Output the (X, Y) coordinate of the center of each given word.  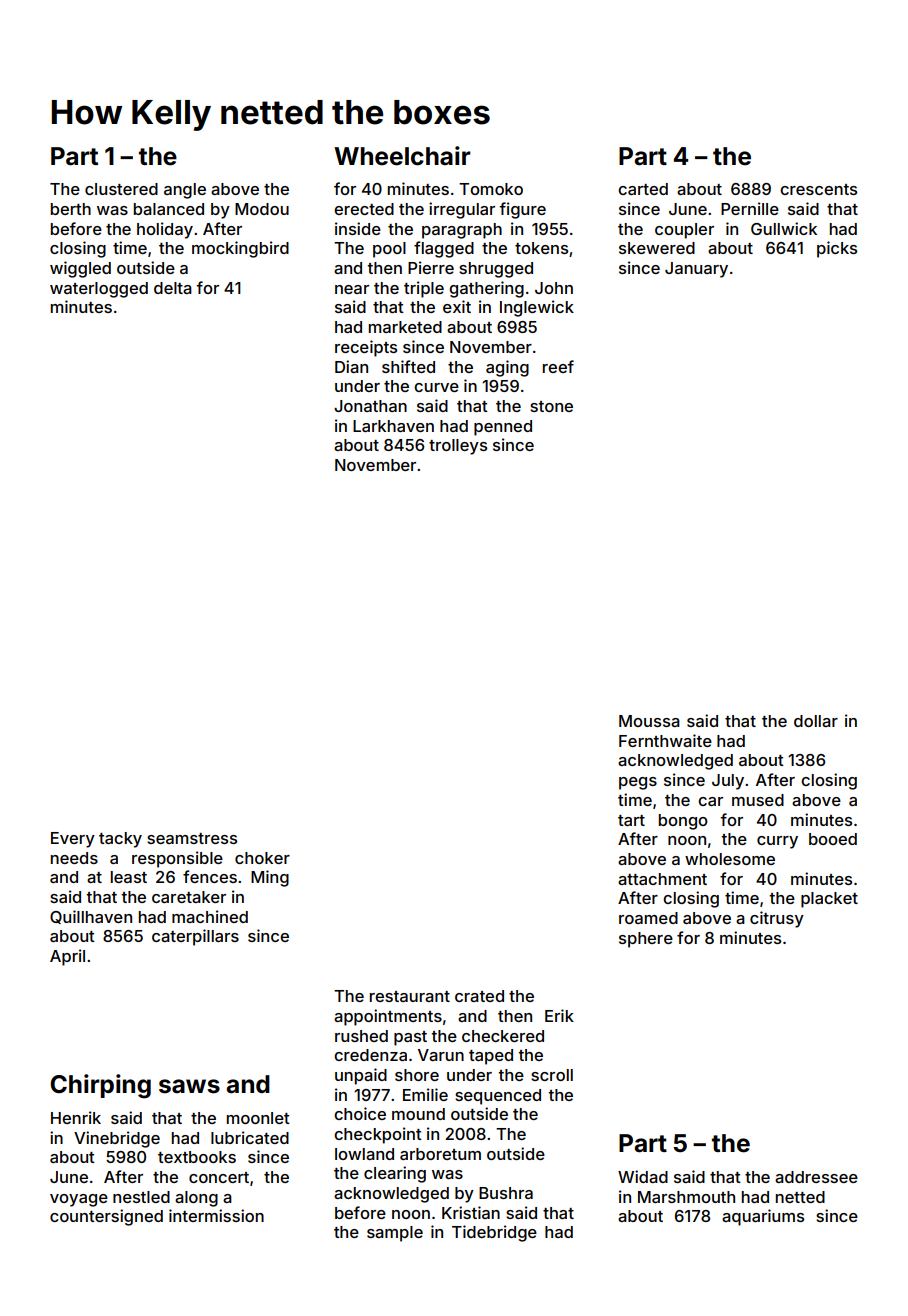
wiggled (80, 269)
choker (262, 858)
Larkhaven (393, 426)
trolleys (458, 447)
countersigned (106, 1217)
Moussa (649, 721)
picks (837, 249)
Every (73, 840)
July (728, 782)
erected (364, 209)
